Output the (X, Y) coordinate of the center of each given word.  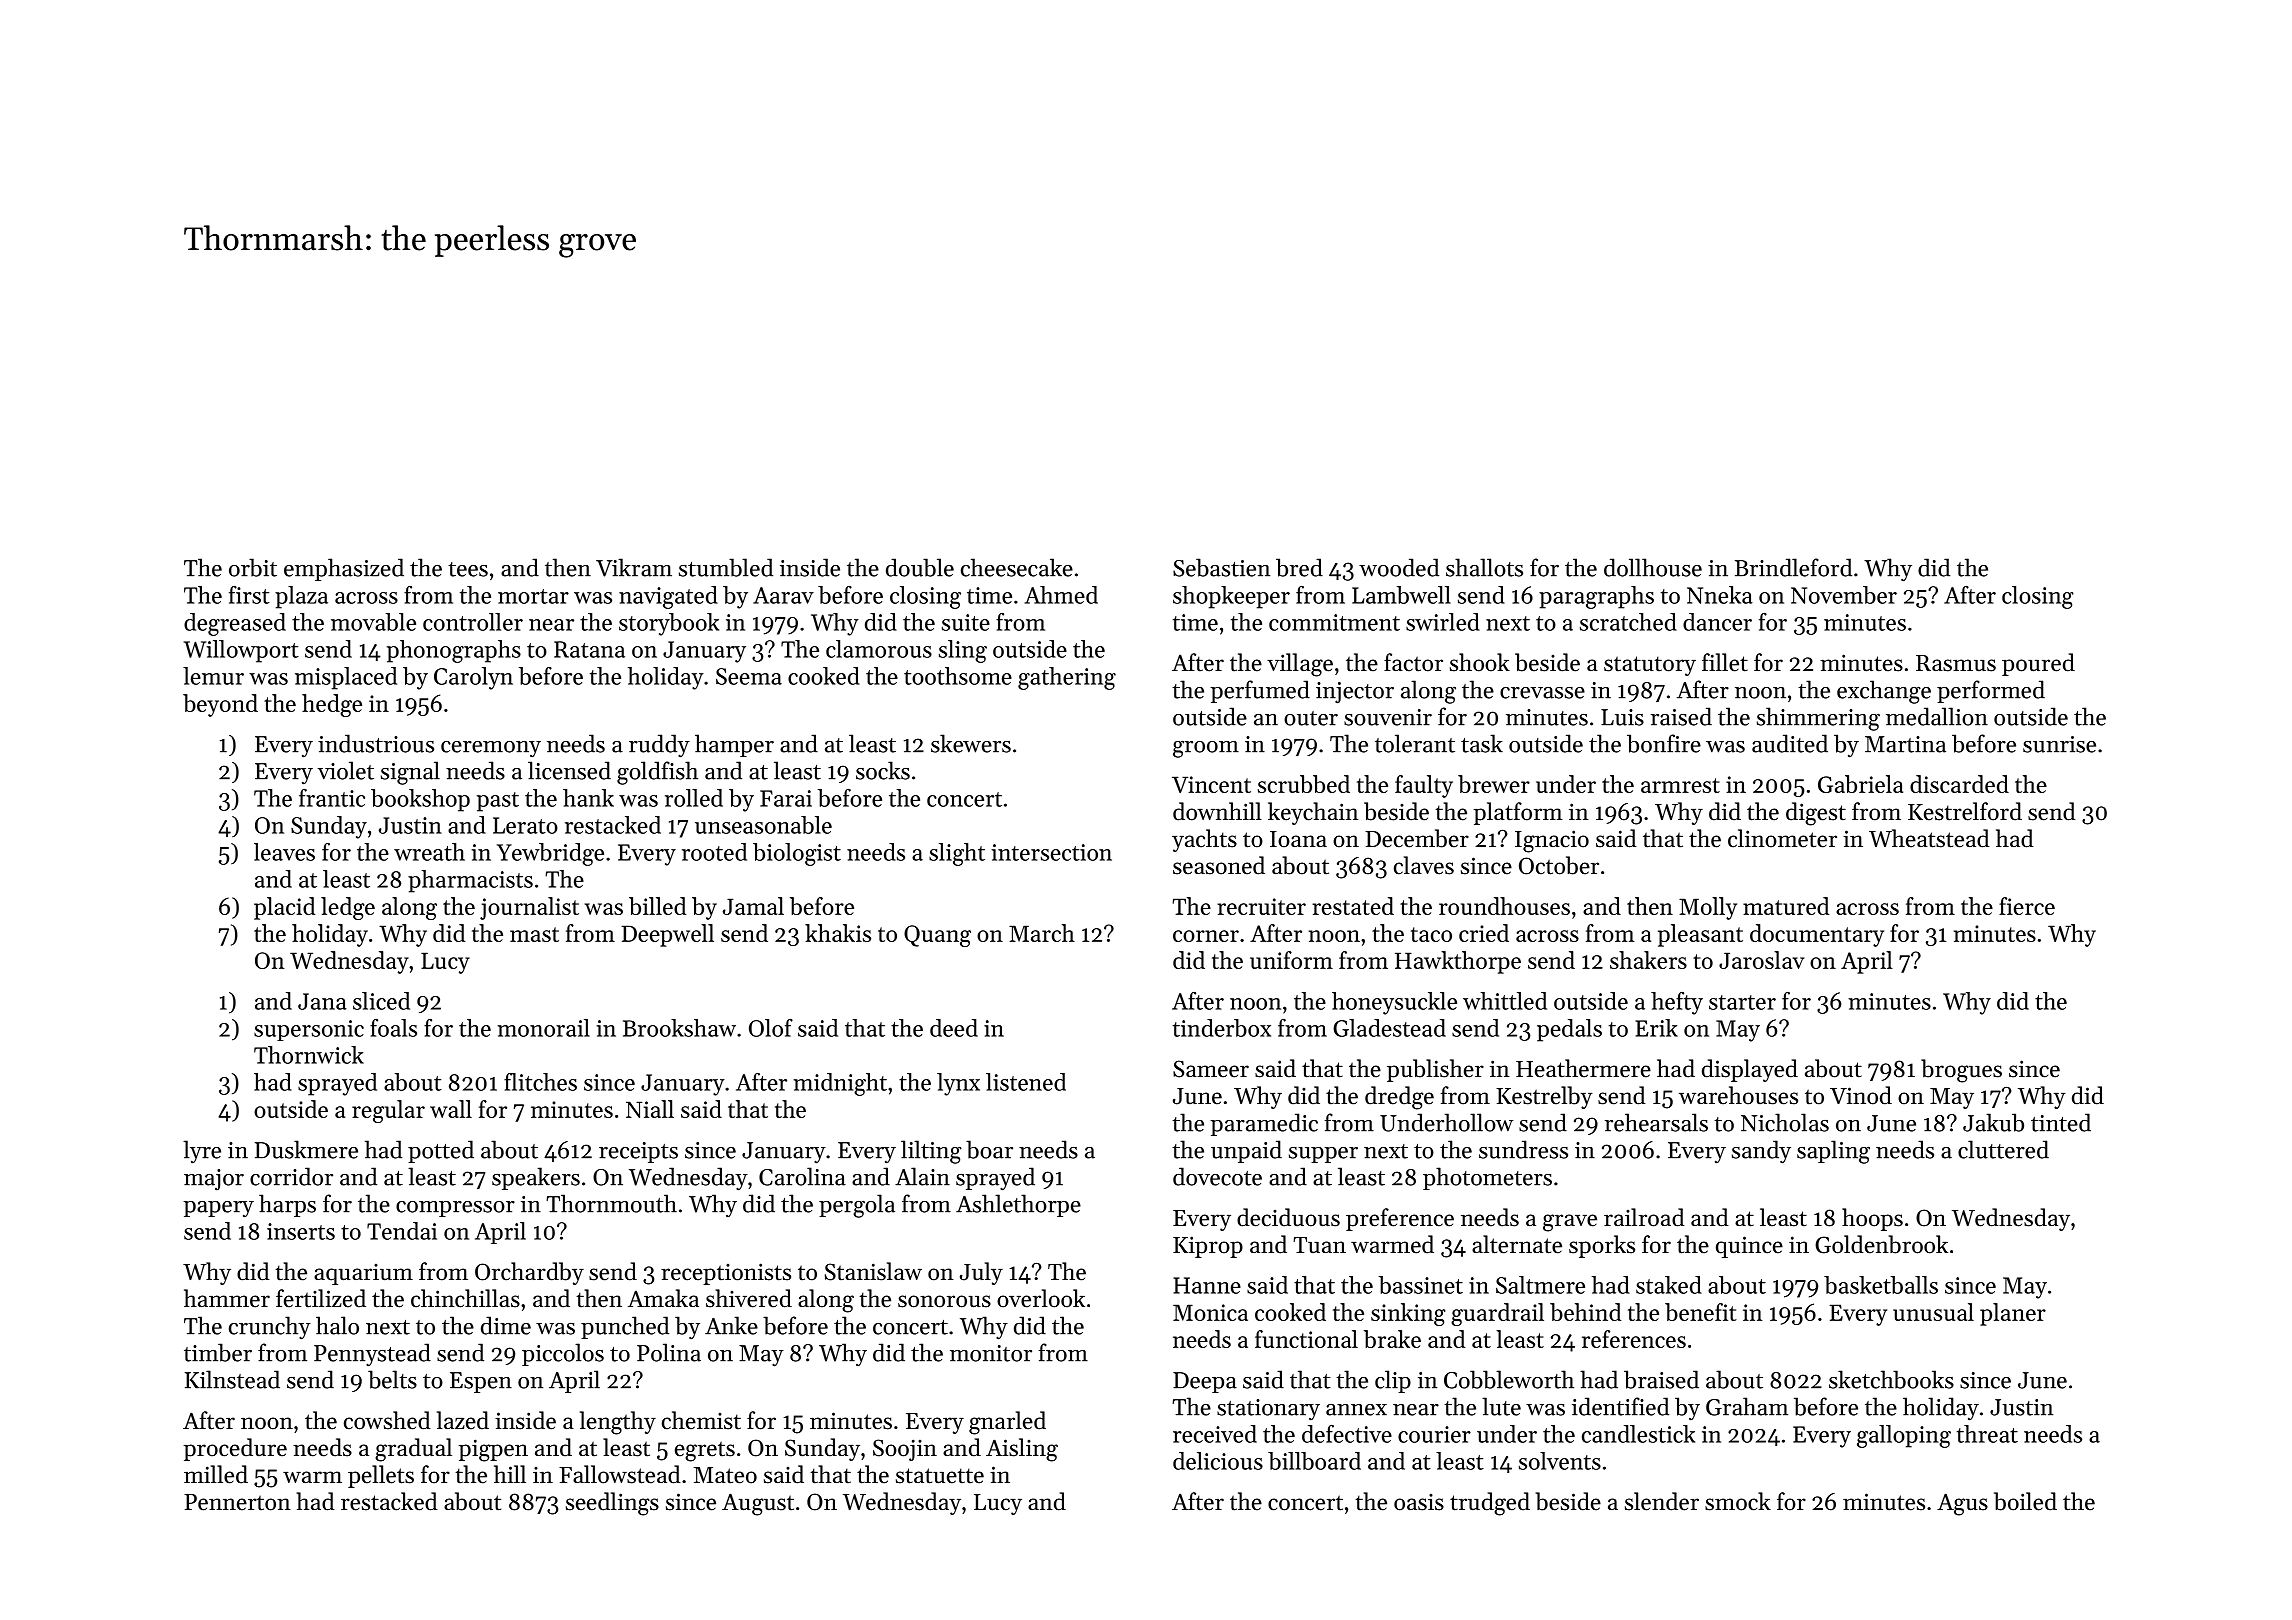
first (249, 595)
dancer (1717, 622)
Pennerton (237, 1502)
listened (1026, 1082)
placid (284, 908)
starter (1742, 1002)
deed (954, 1028)
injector (1355, 693)
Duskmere (306, 1149)
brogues (1961, 1071)
